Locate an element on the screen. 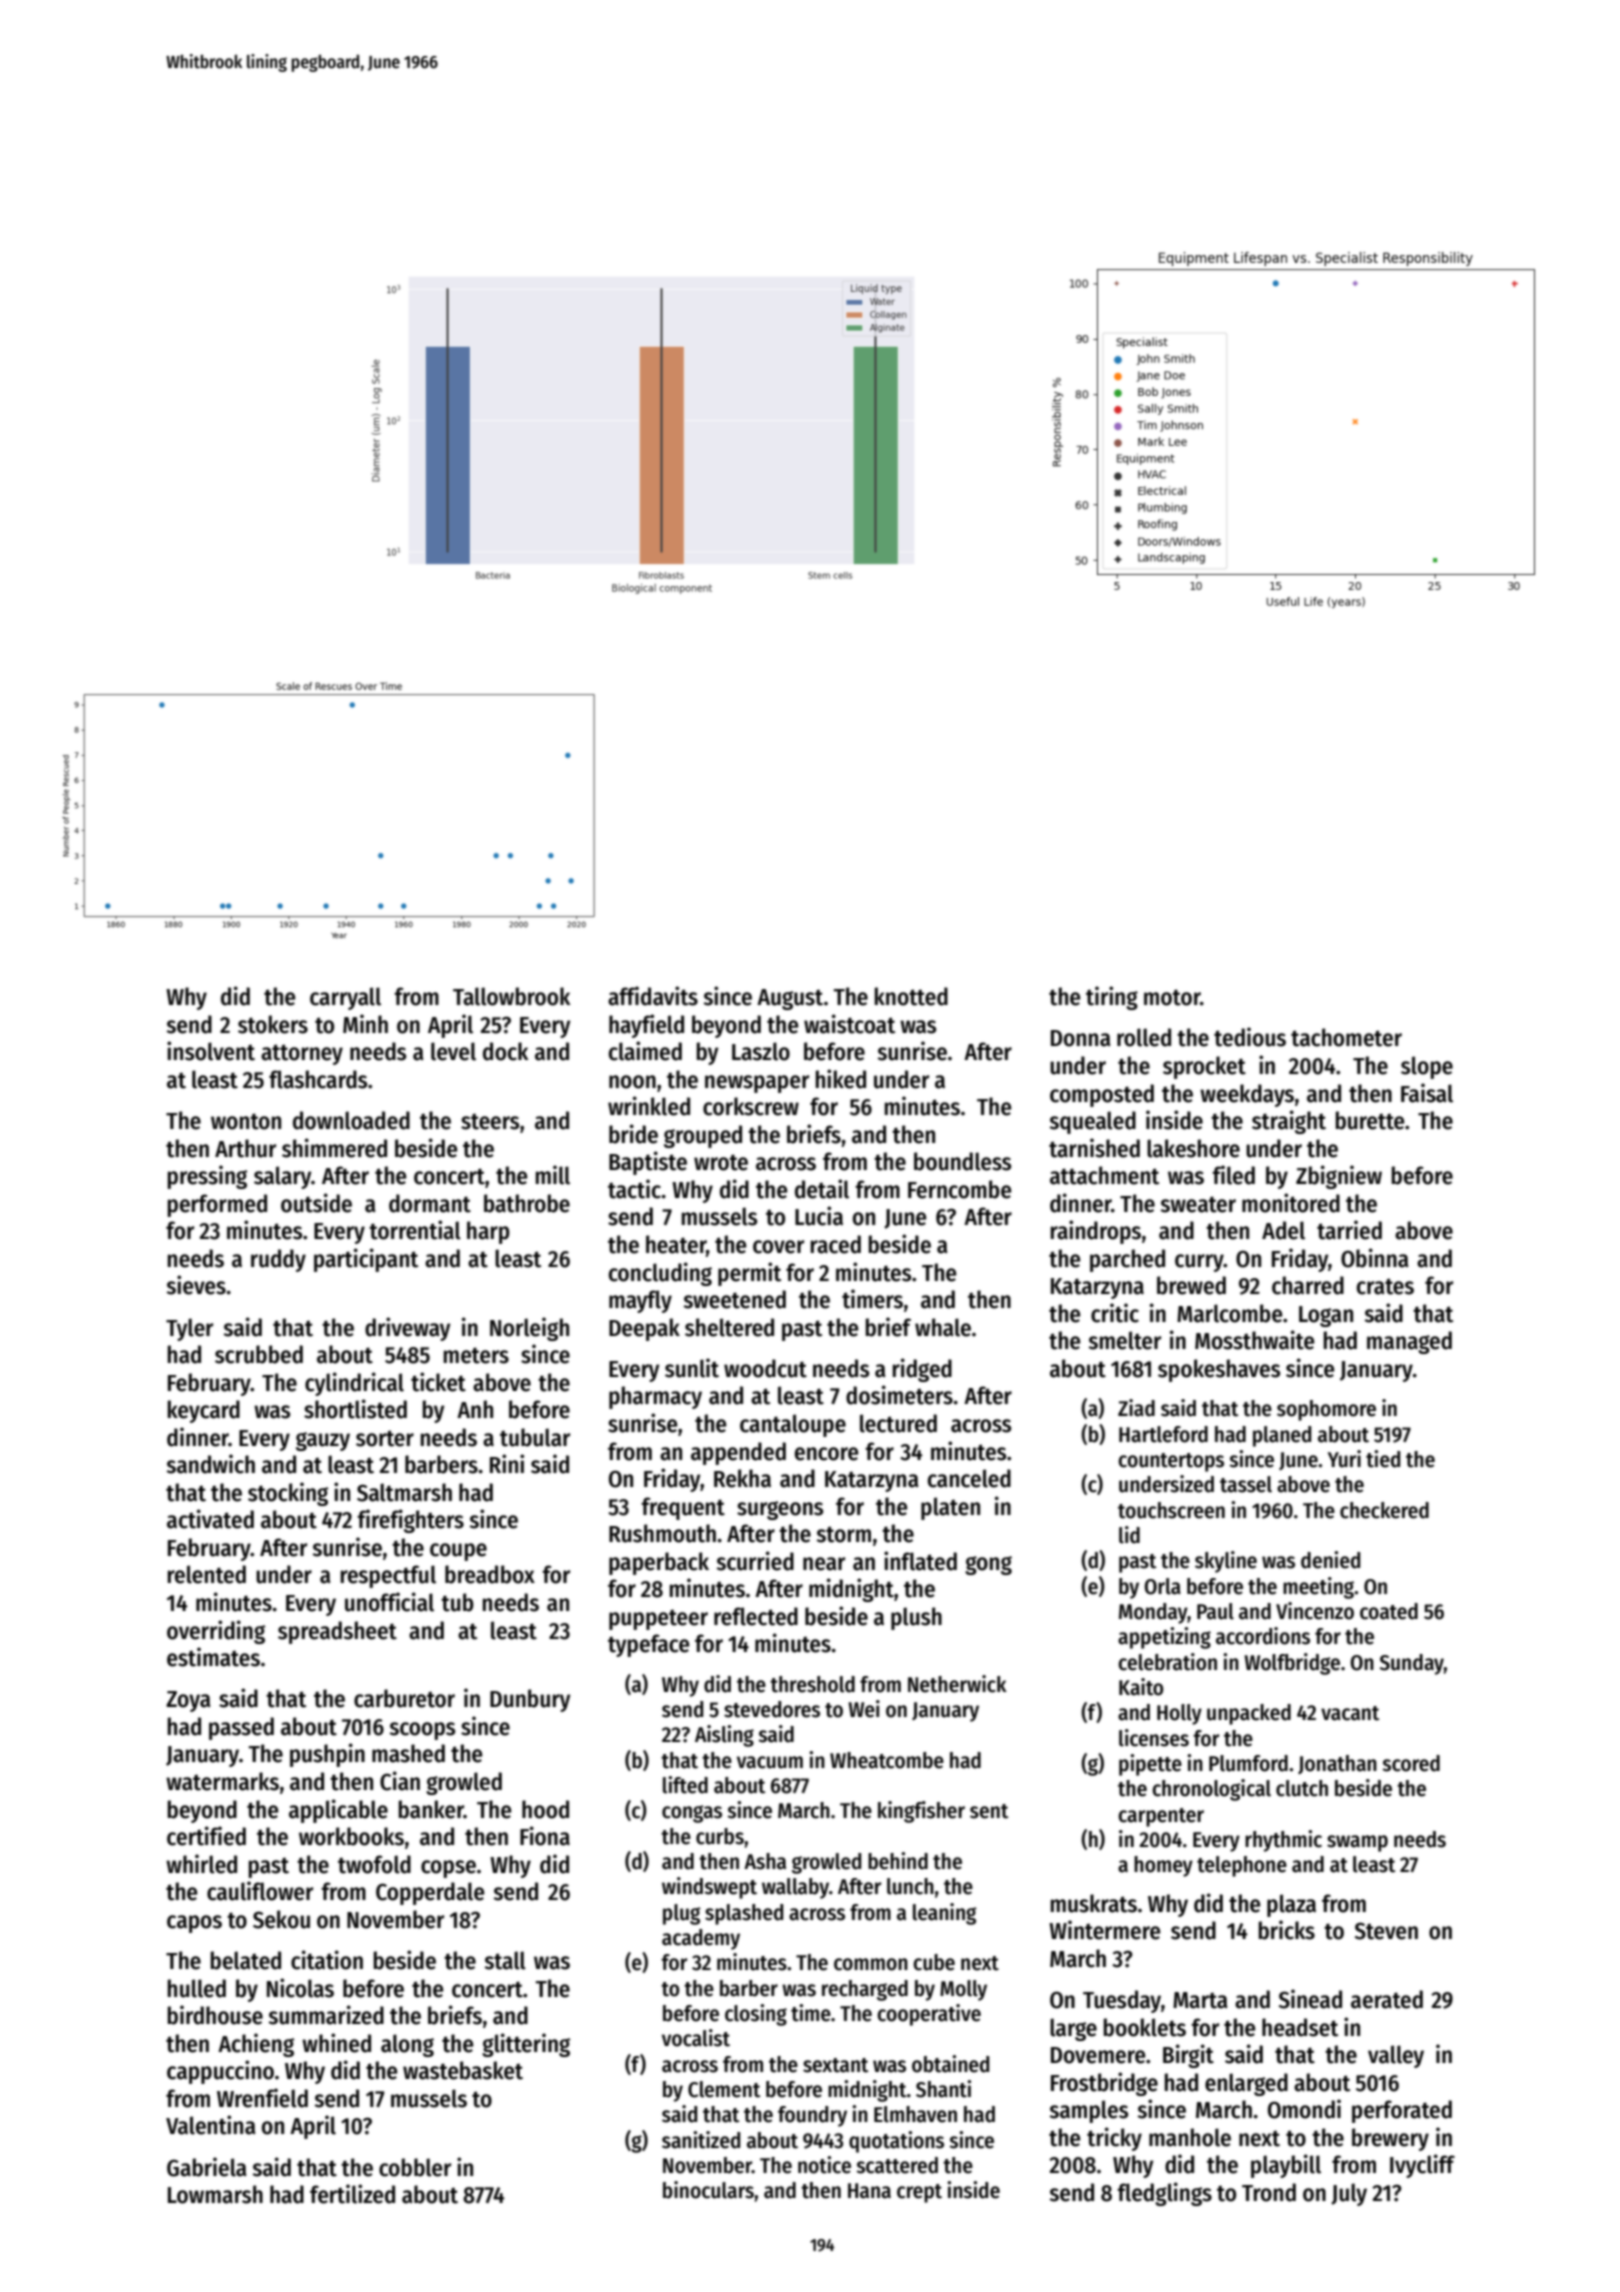 This screenshot has width=1620, height=2292. ticket is located at coordinates (438, 1382).
